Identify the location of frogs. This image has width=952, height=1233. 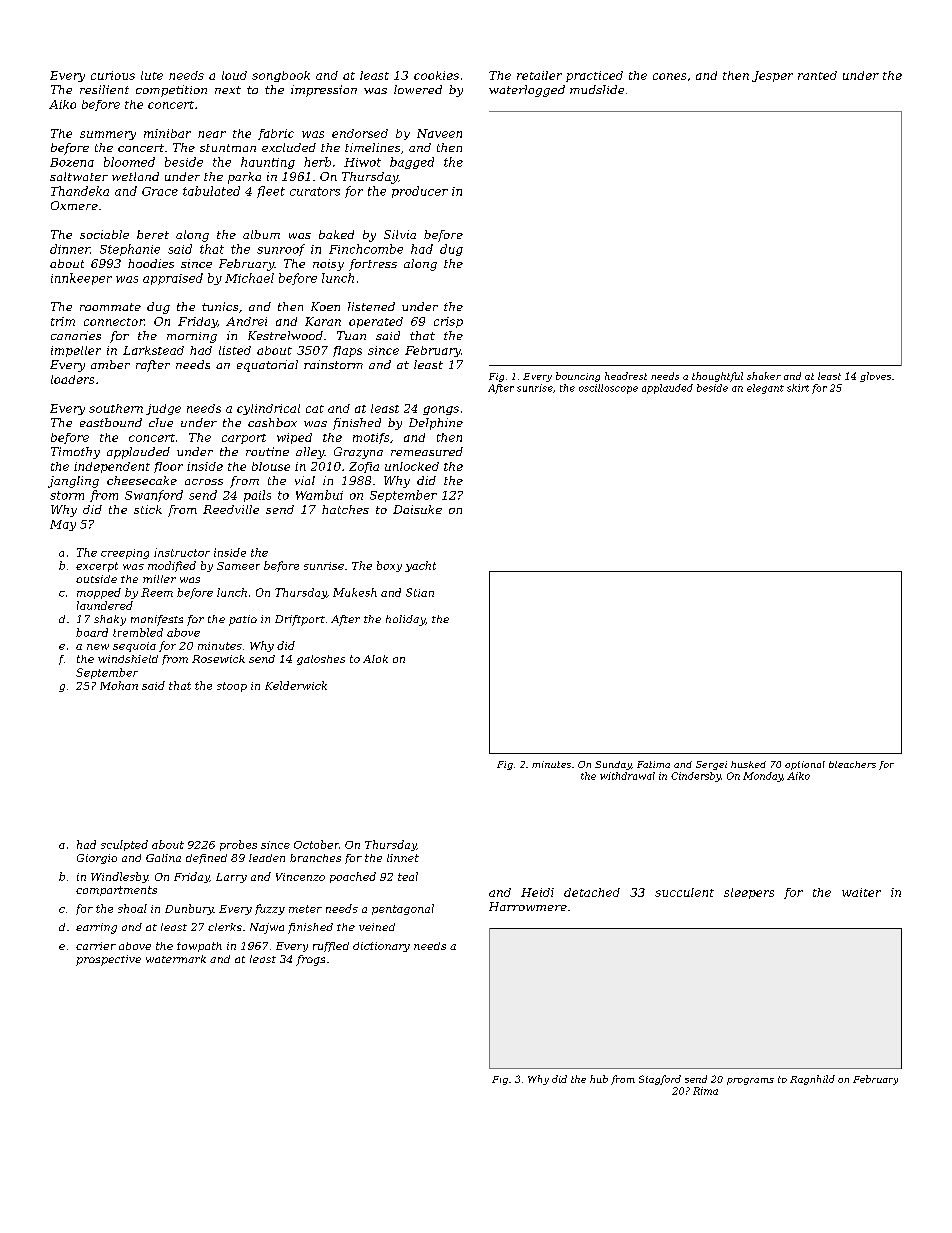
(310, 960).
